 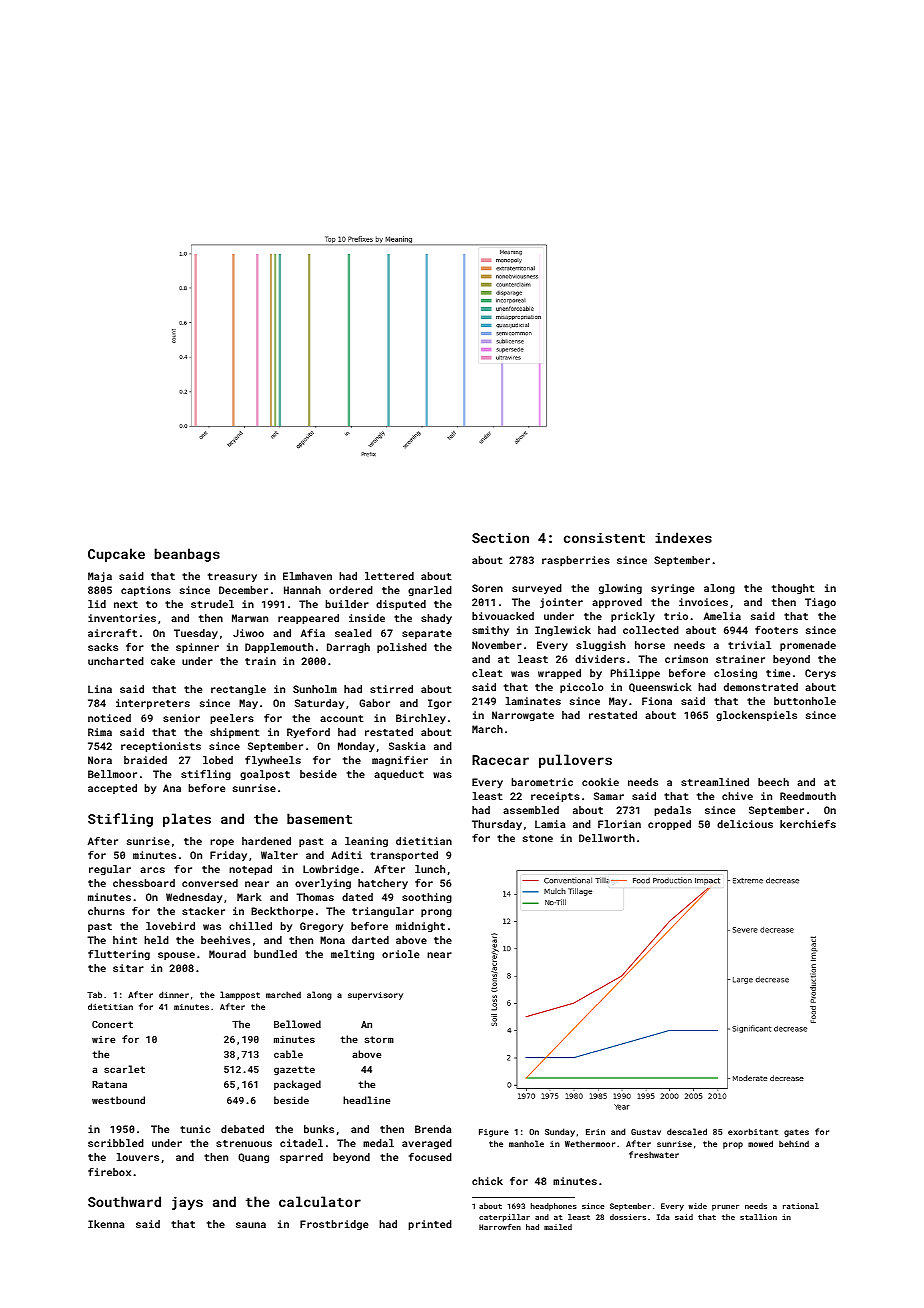 What do you see at coordinates (153, 704) in the screenshot?
I see `interpreters` at bounding box center [153, 704].
